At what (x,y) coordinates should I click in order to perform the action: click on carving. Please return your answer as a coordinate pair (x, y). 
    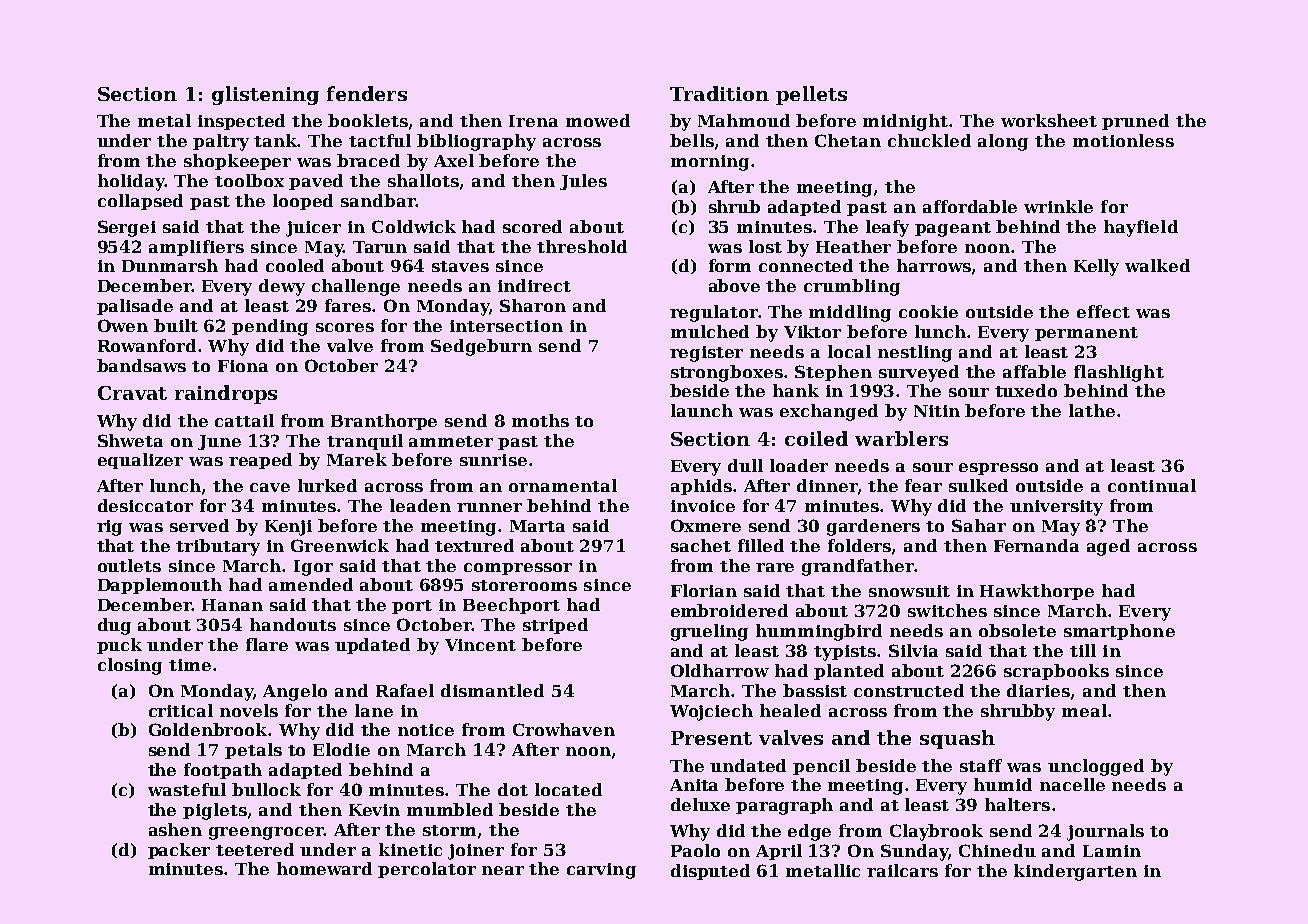
    Looking at the image, I should click on (601, 871).
